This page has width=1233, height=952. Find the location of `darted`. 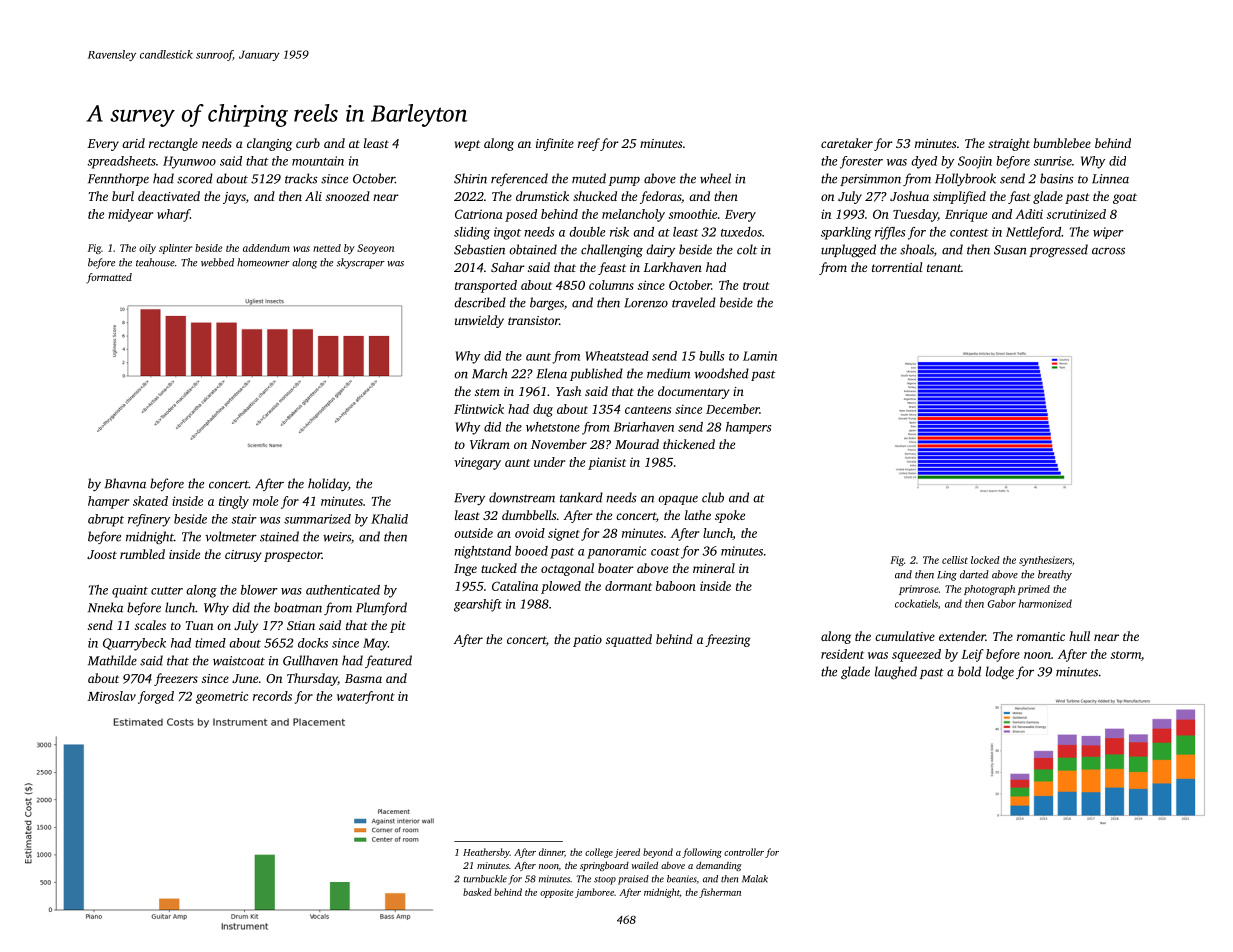

darted is located at coordinates (974, 574).
